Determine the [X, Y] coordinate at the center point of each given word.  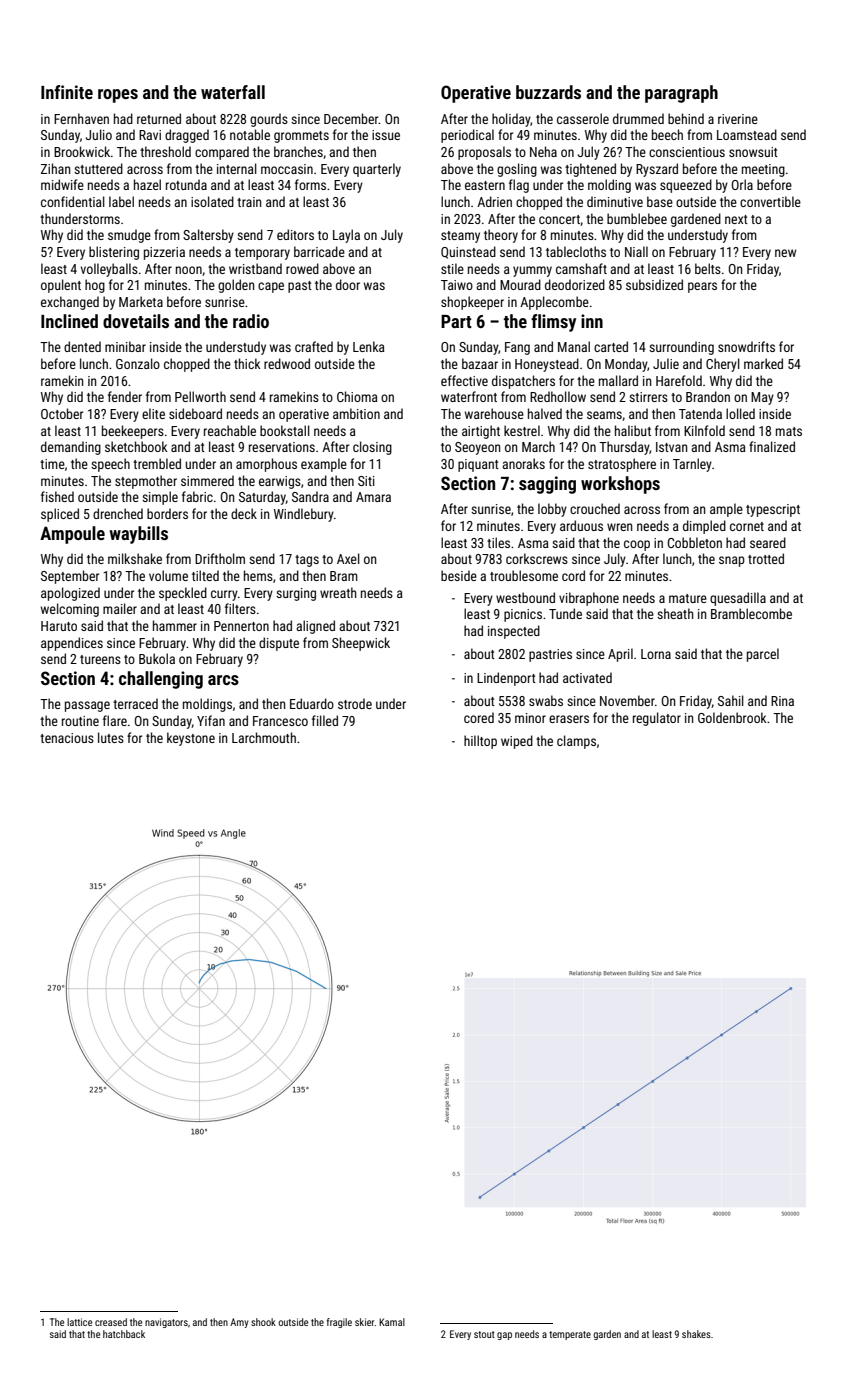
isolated [212, 201]
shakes [696, 1334]
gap [504, 1336]
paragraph [681, 94]
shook [263, 1322]
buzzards [548, 92]
